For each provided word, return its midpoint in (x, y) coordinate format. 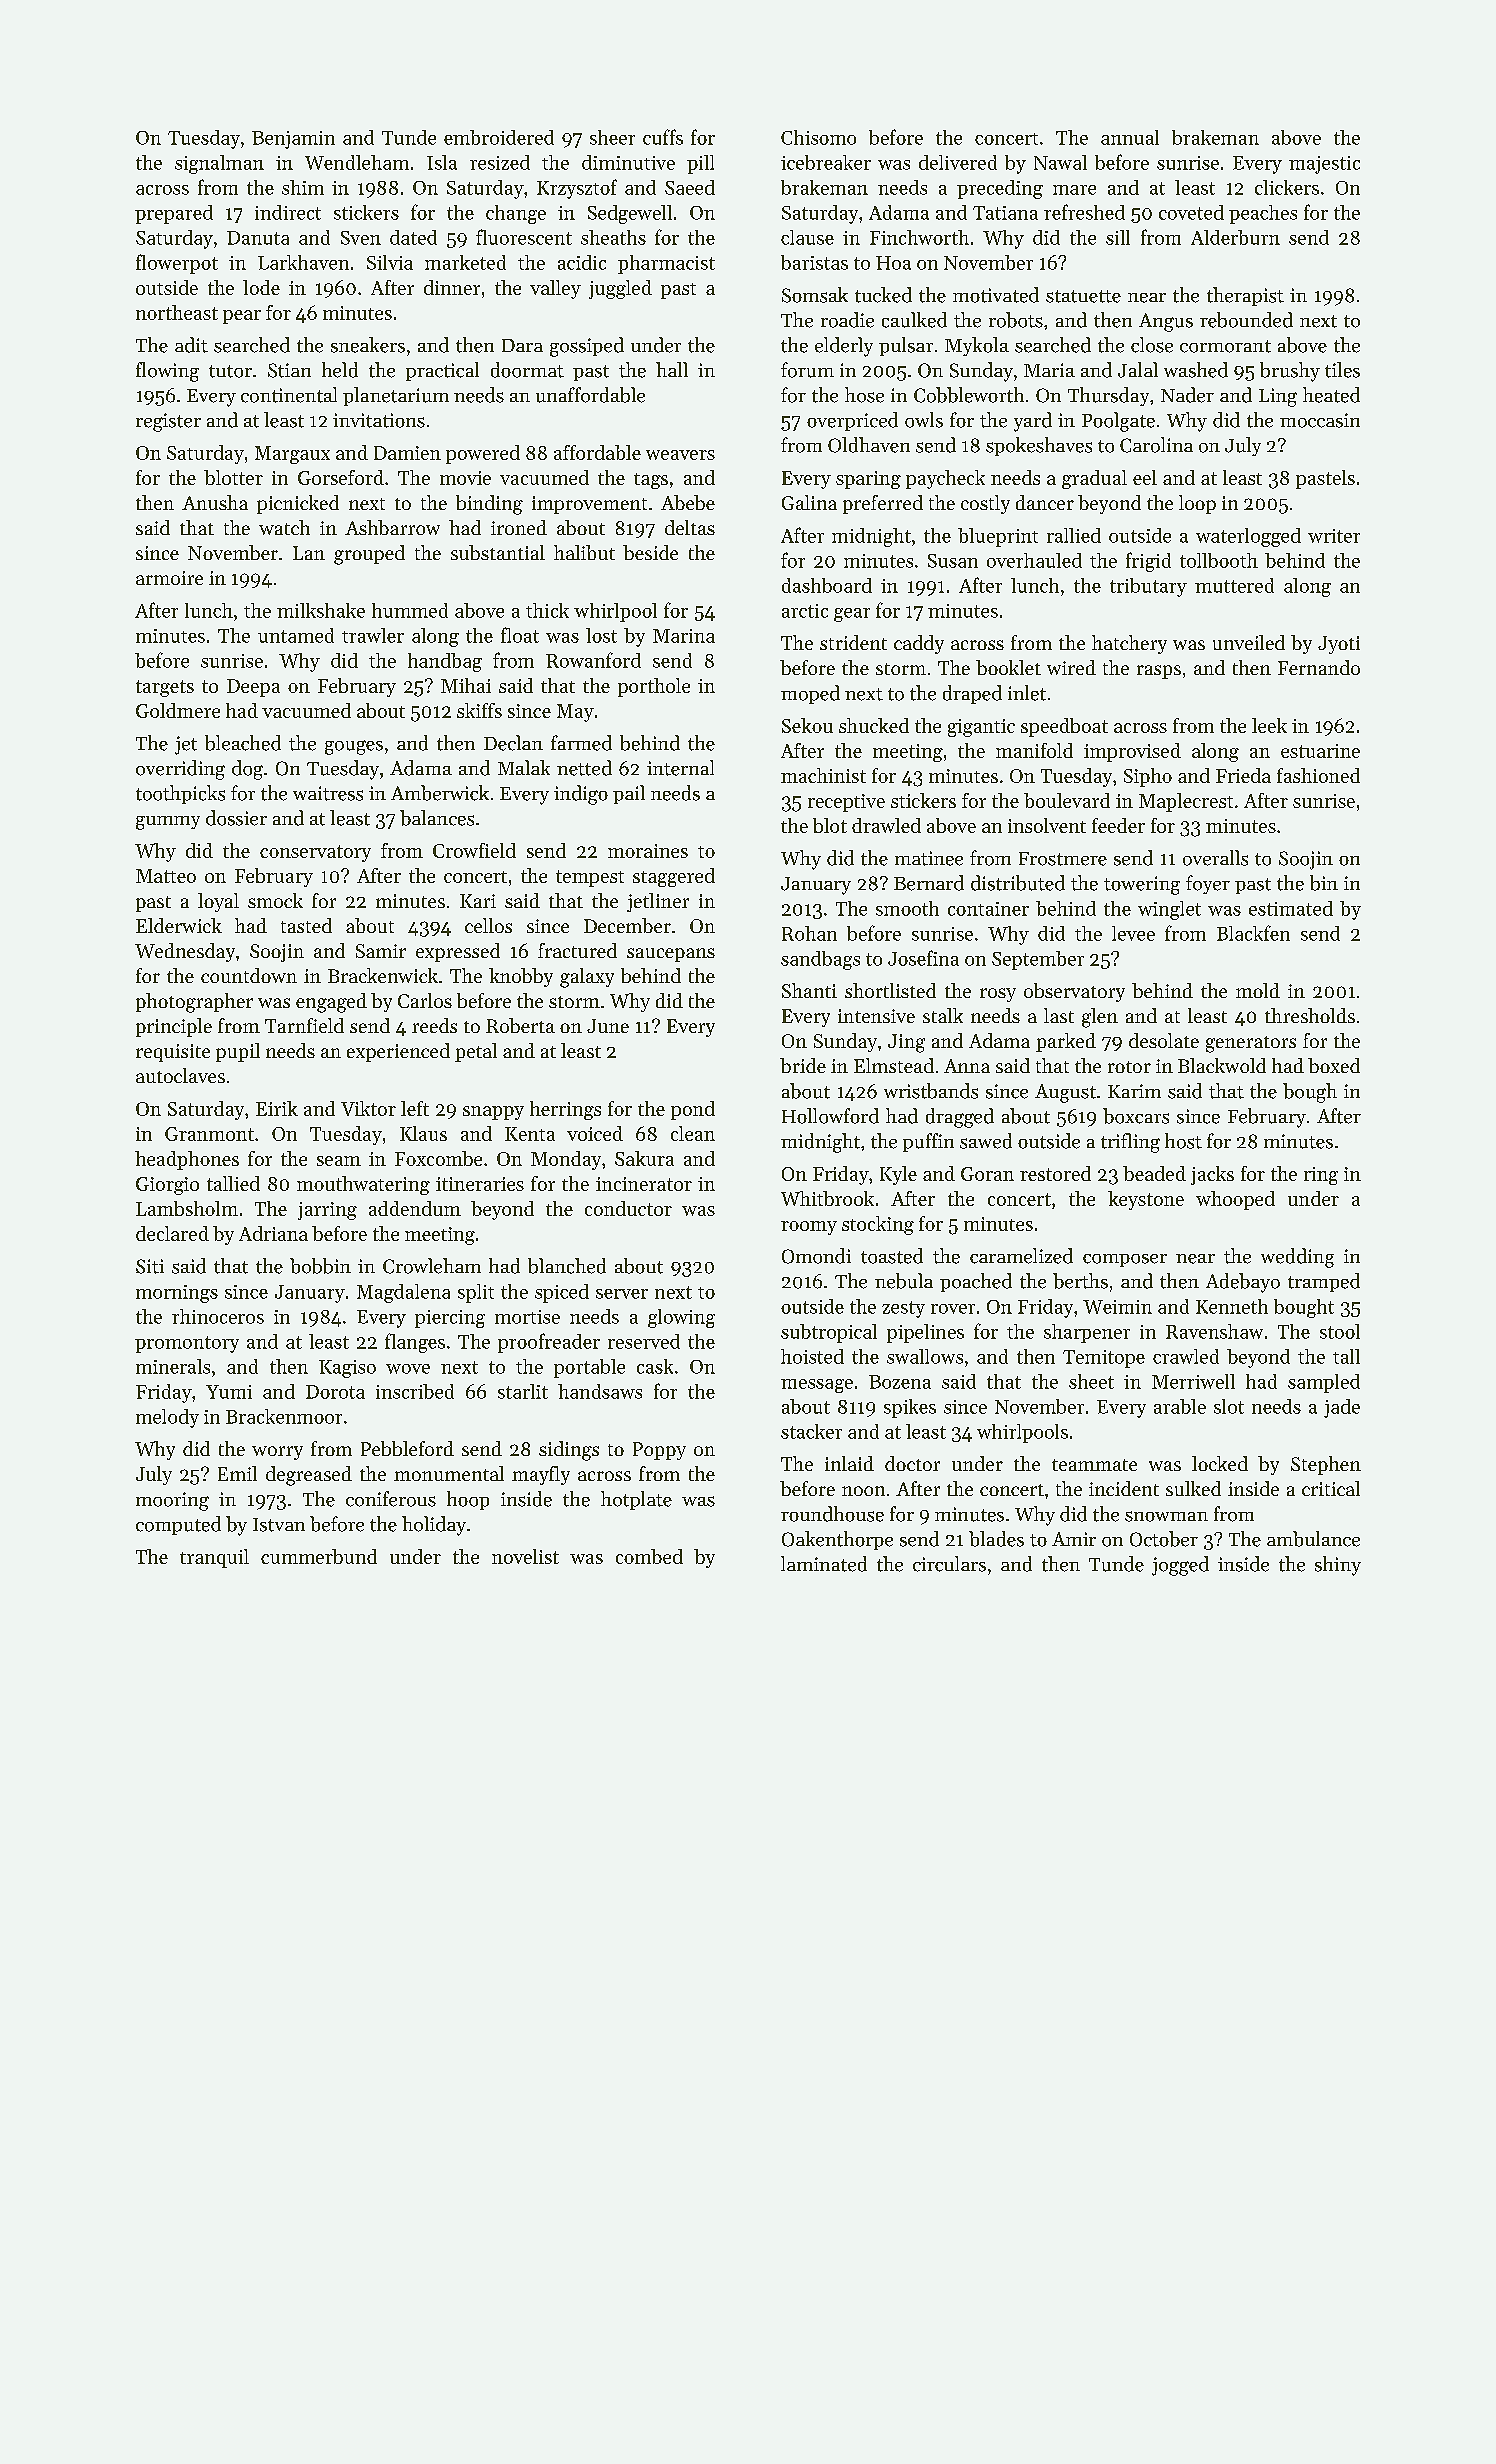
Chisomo (818, 137)
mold (1258, 990)
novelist (525, 1556)
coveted (1191, 212)
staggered (674, 877)
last (1059, 1015)
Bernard (929, 883)
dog (247, 770)
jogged (1180, 1566)
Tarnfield (304, 1025)
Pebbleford (407, 1448)
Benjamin (293, 140)
